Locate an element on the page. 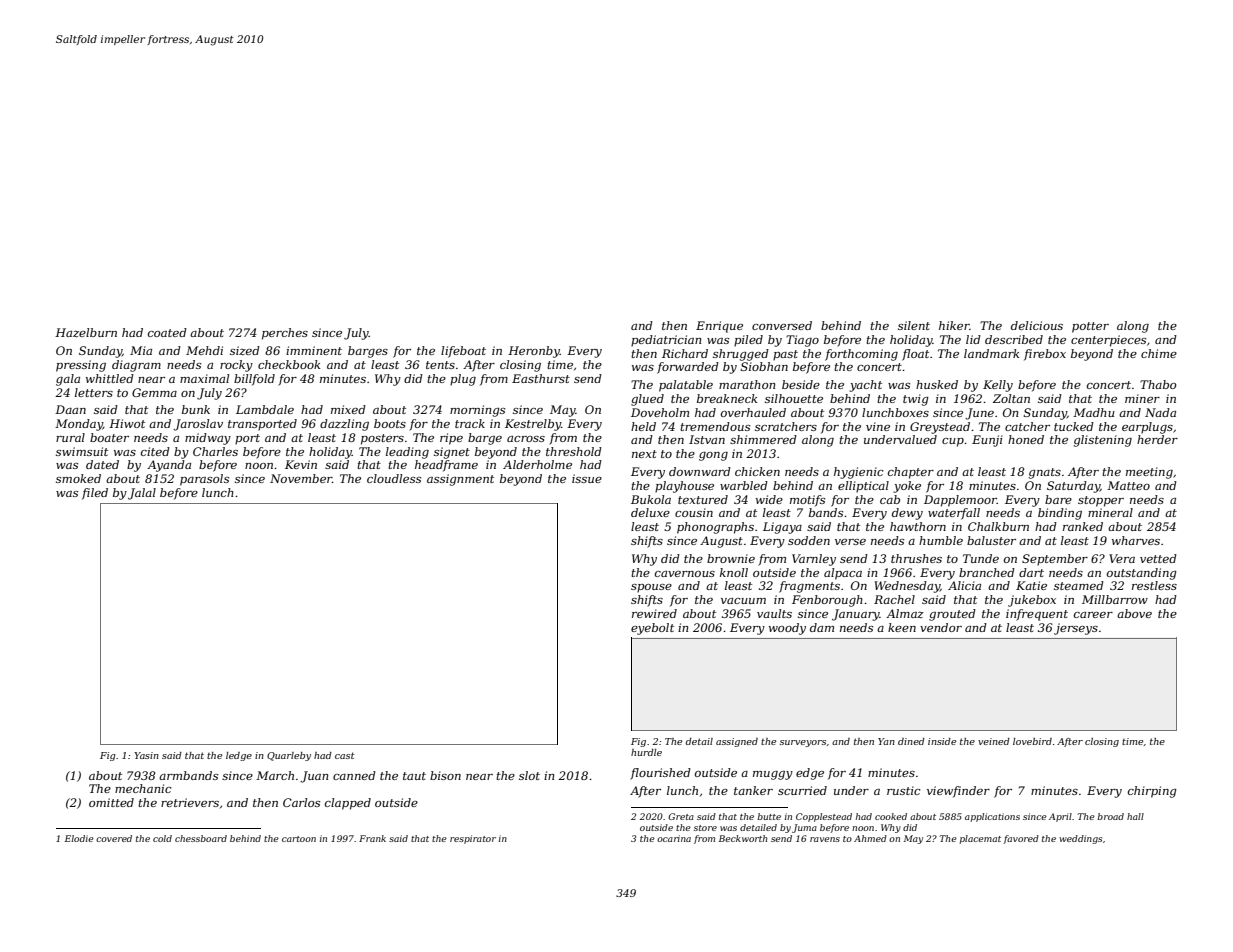 This image has height=952, width=1233. canned is located at coordinates (354, 775).
